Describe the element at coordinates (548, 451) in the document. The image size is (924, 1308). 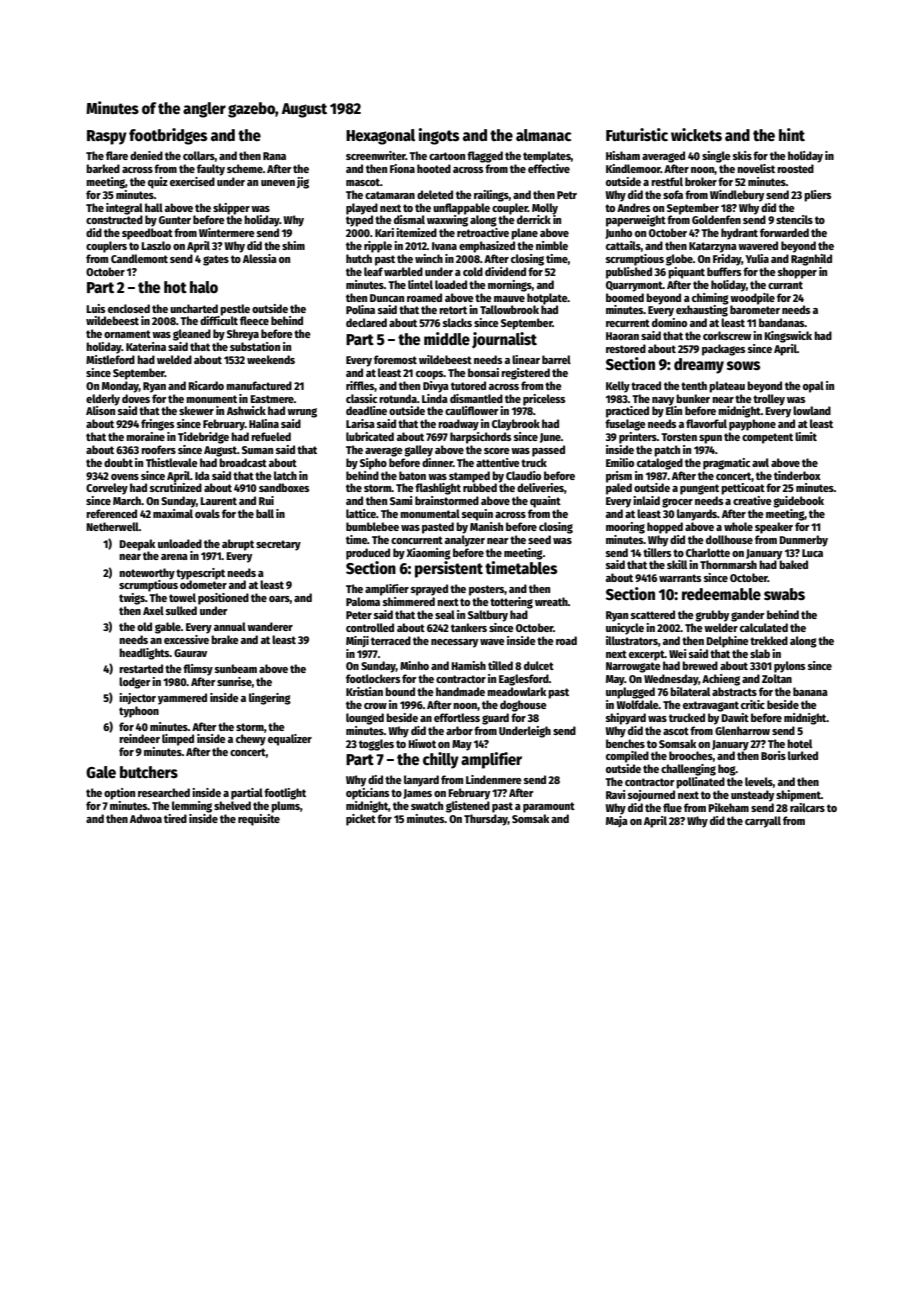
I see `passed` at that location.
